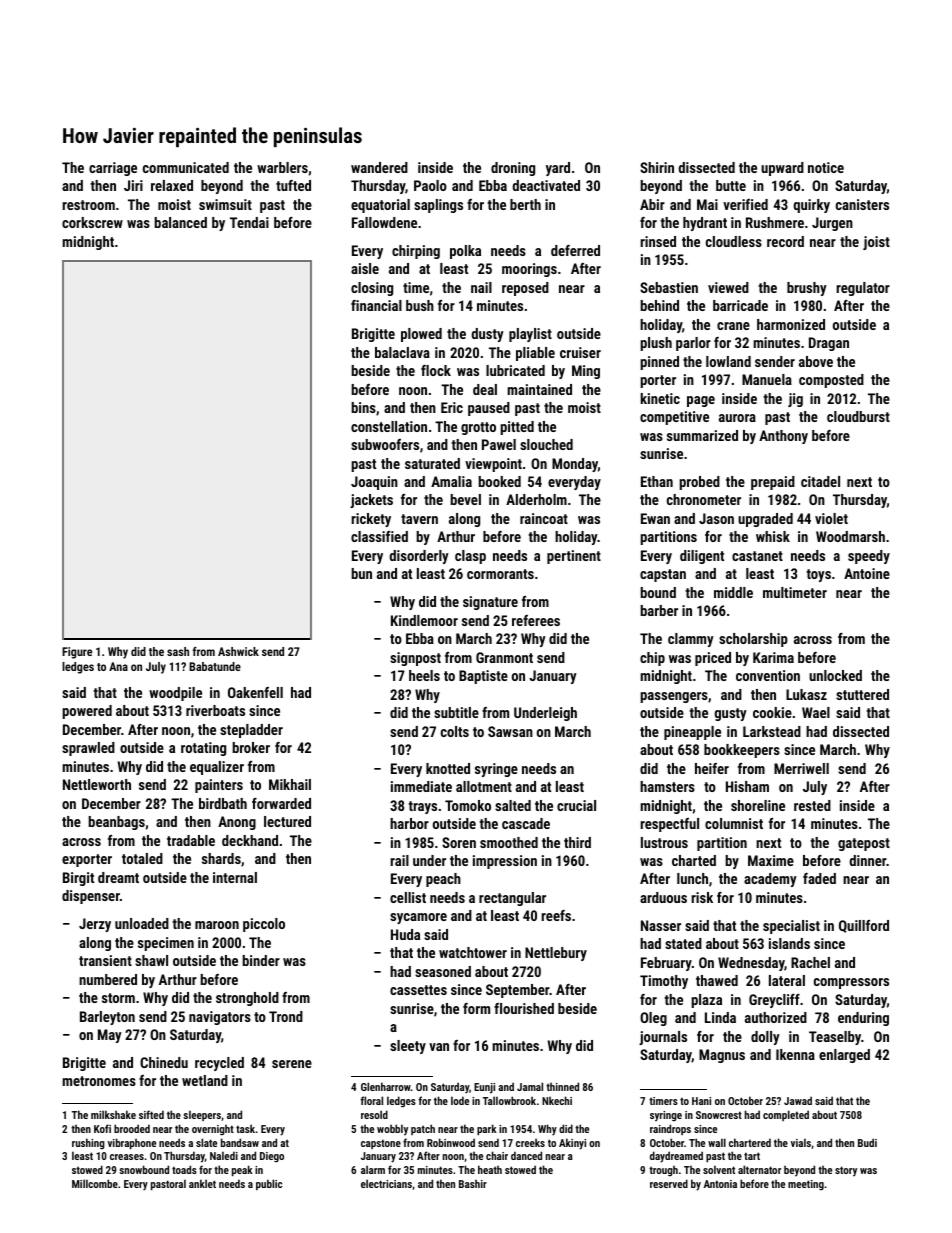  What do you see at coordinates (113, 169) in the document?
I see `carriage` at bounding box center [113, 169].
